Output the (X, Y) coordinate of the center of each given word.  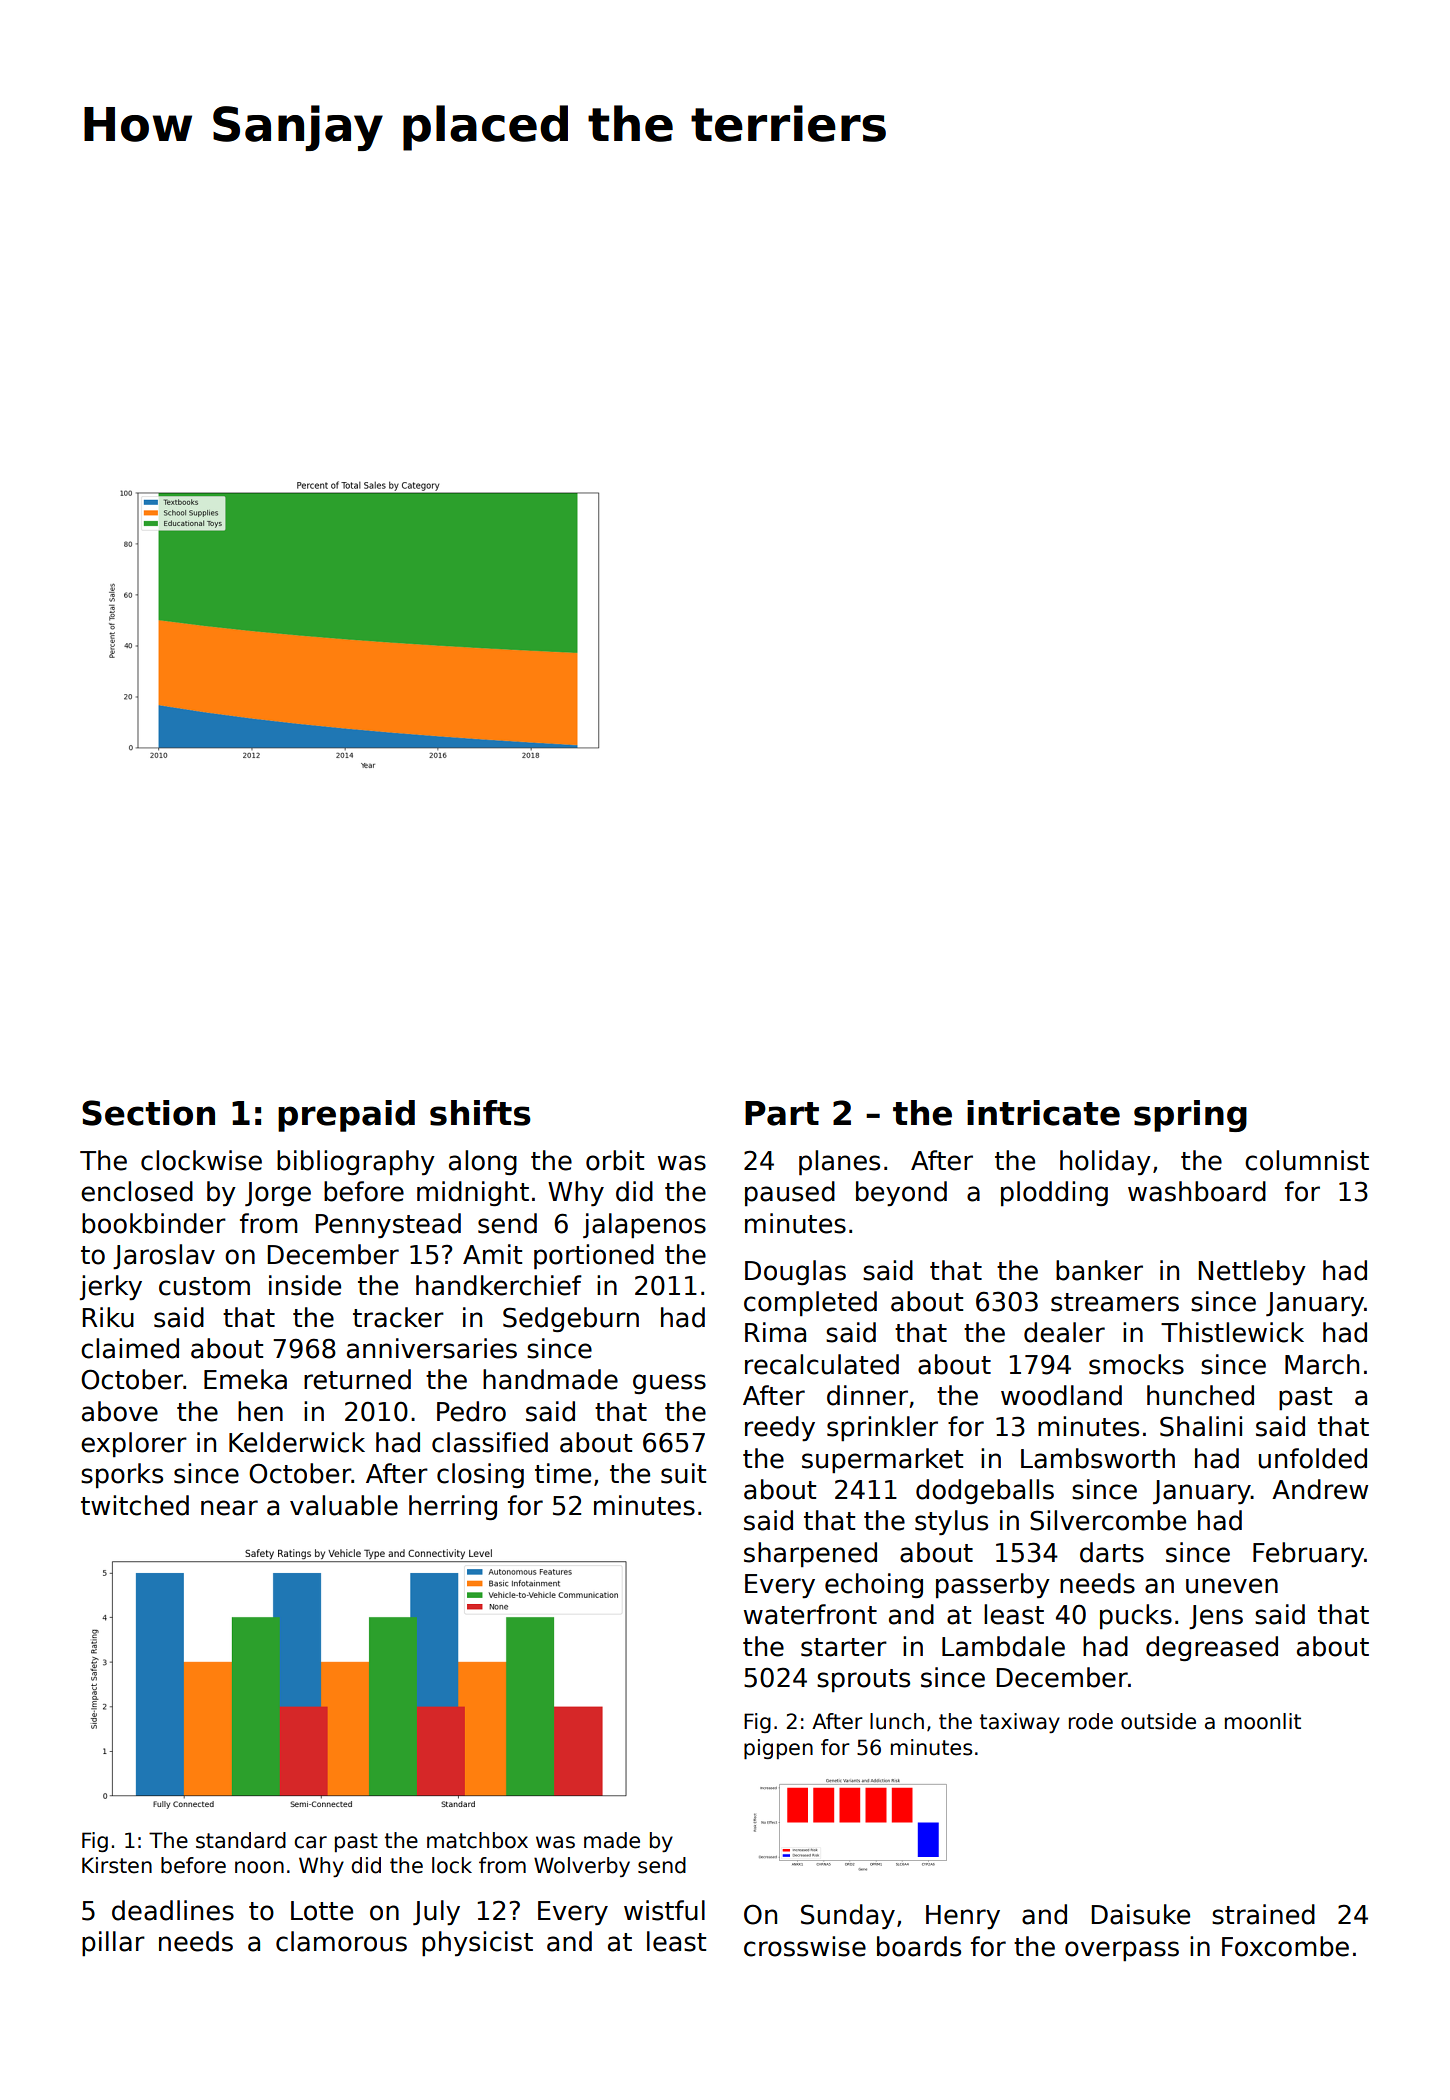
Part (782, 1113)
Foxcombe (1285, 1946)
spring (1190, 1116)
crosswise (805, 1946)
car (310, 1842)
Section (148, 1113)
